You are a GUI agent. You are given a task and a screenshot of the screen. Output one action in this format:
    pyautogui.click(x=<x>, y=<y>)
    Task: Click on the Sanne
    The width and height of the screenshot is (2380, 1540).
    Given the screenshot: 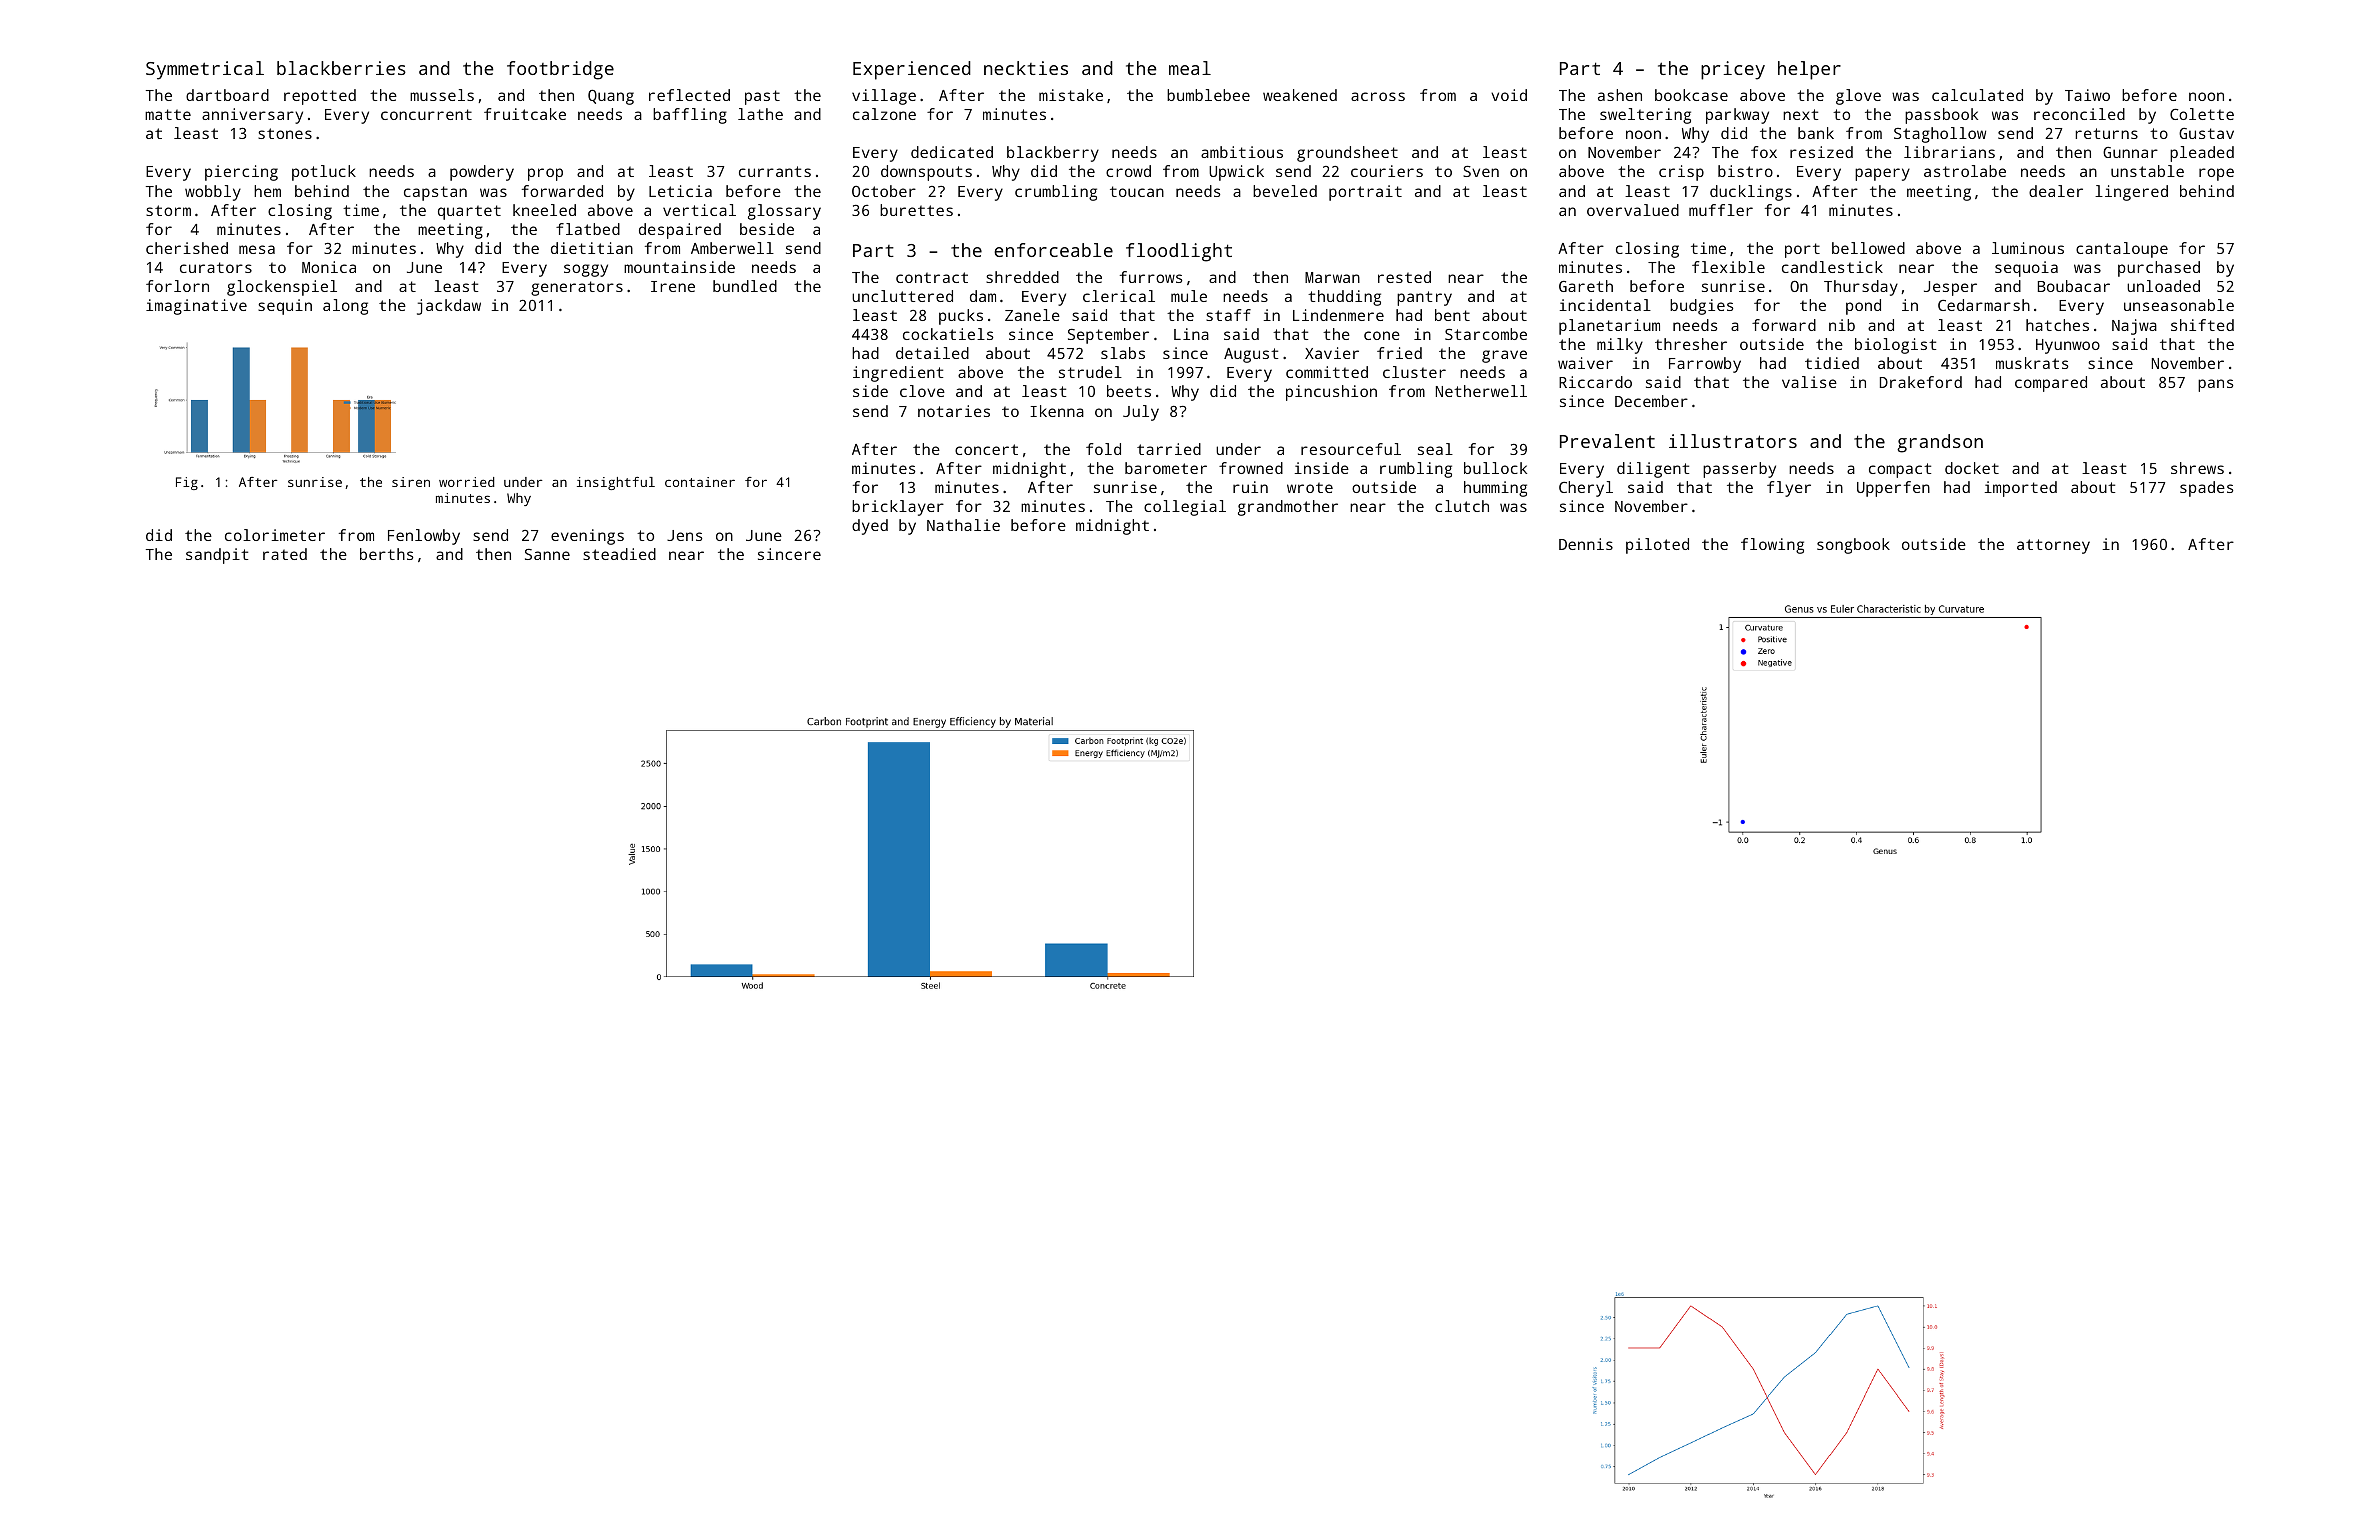 What is the action you would take?
    pyautogui.click(x=547, y=554)
